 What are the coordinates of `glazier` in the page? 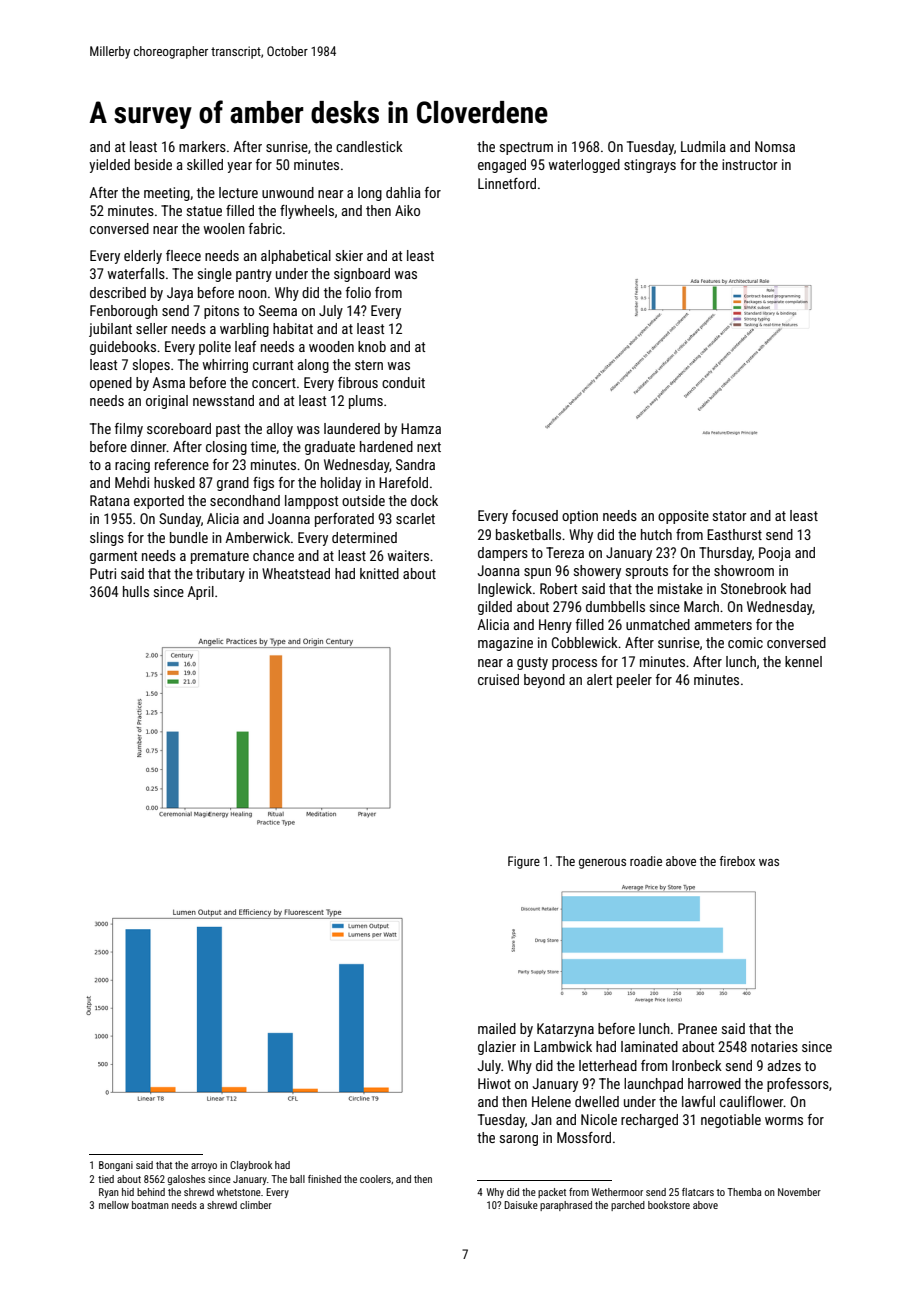 It's located at (497, 1048).
